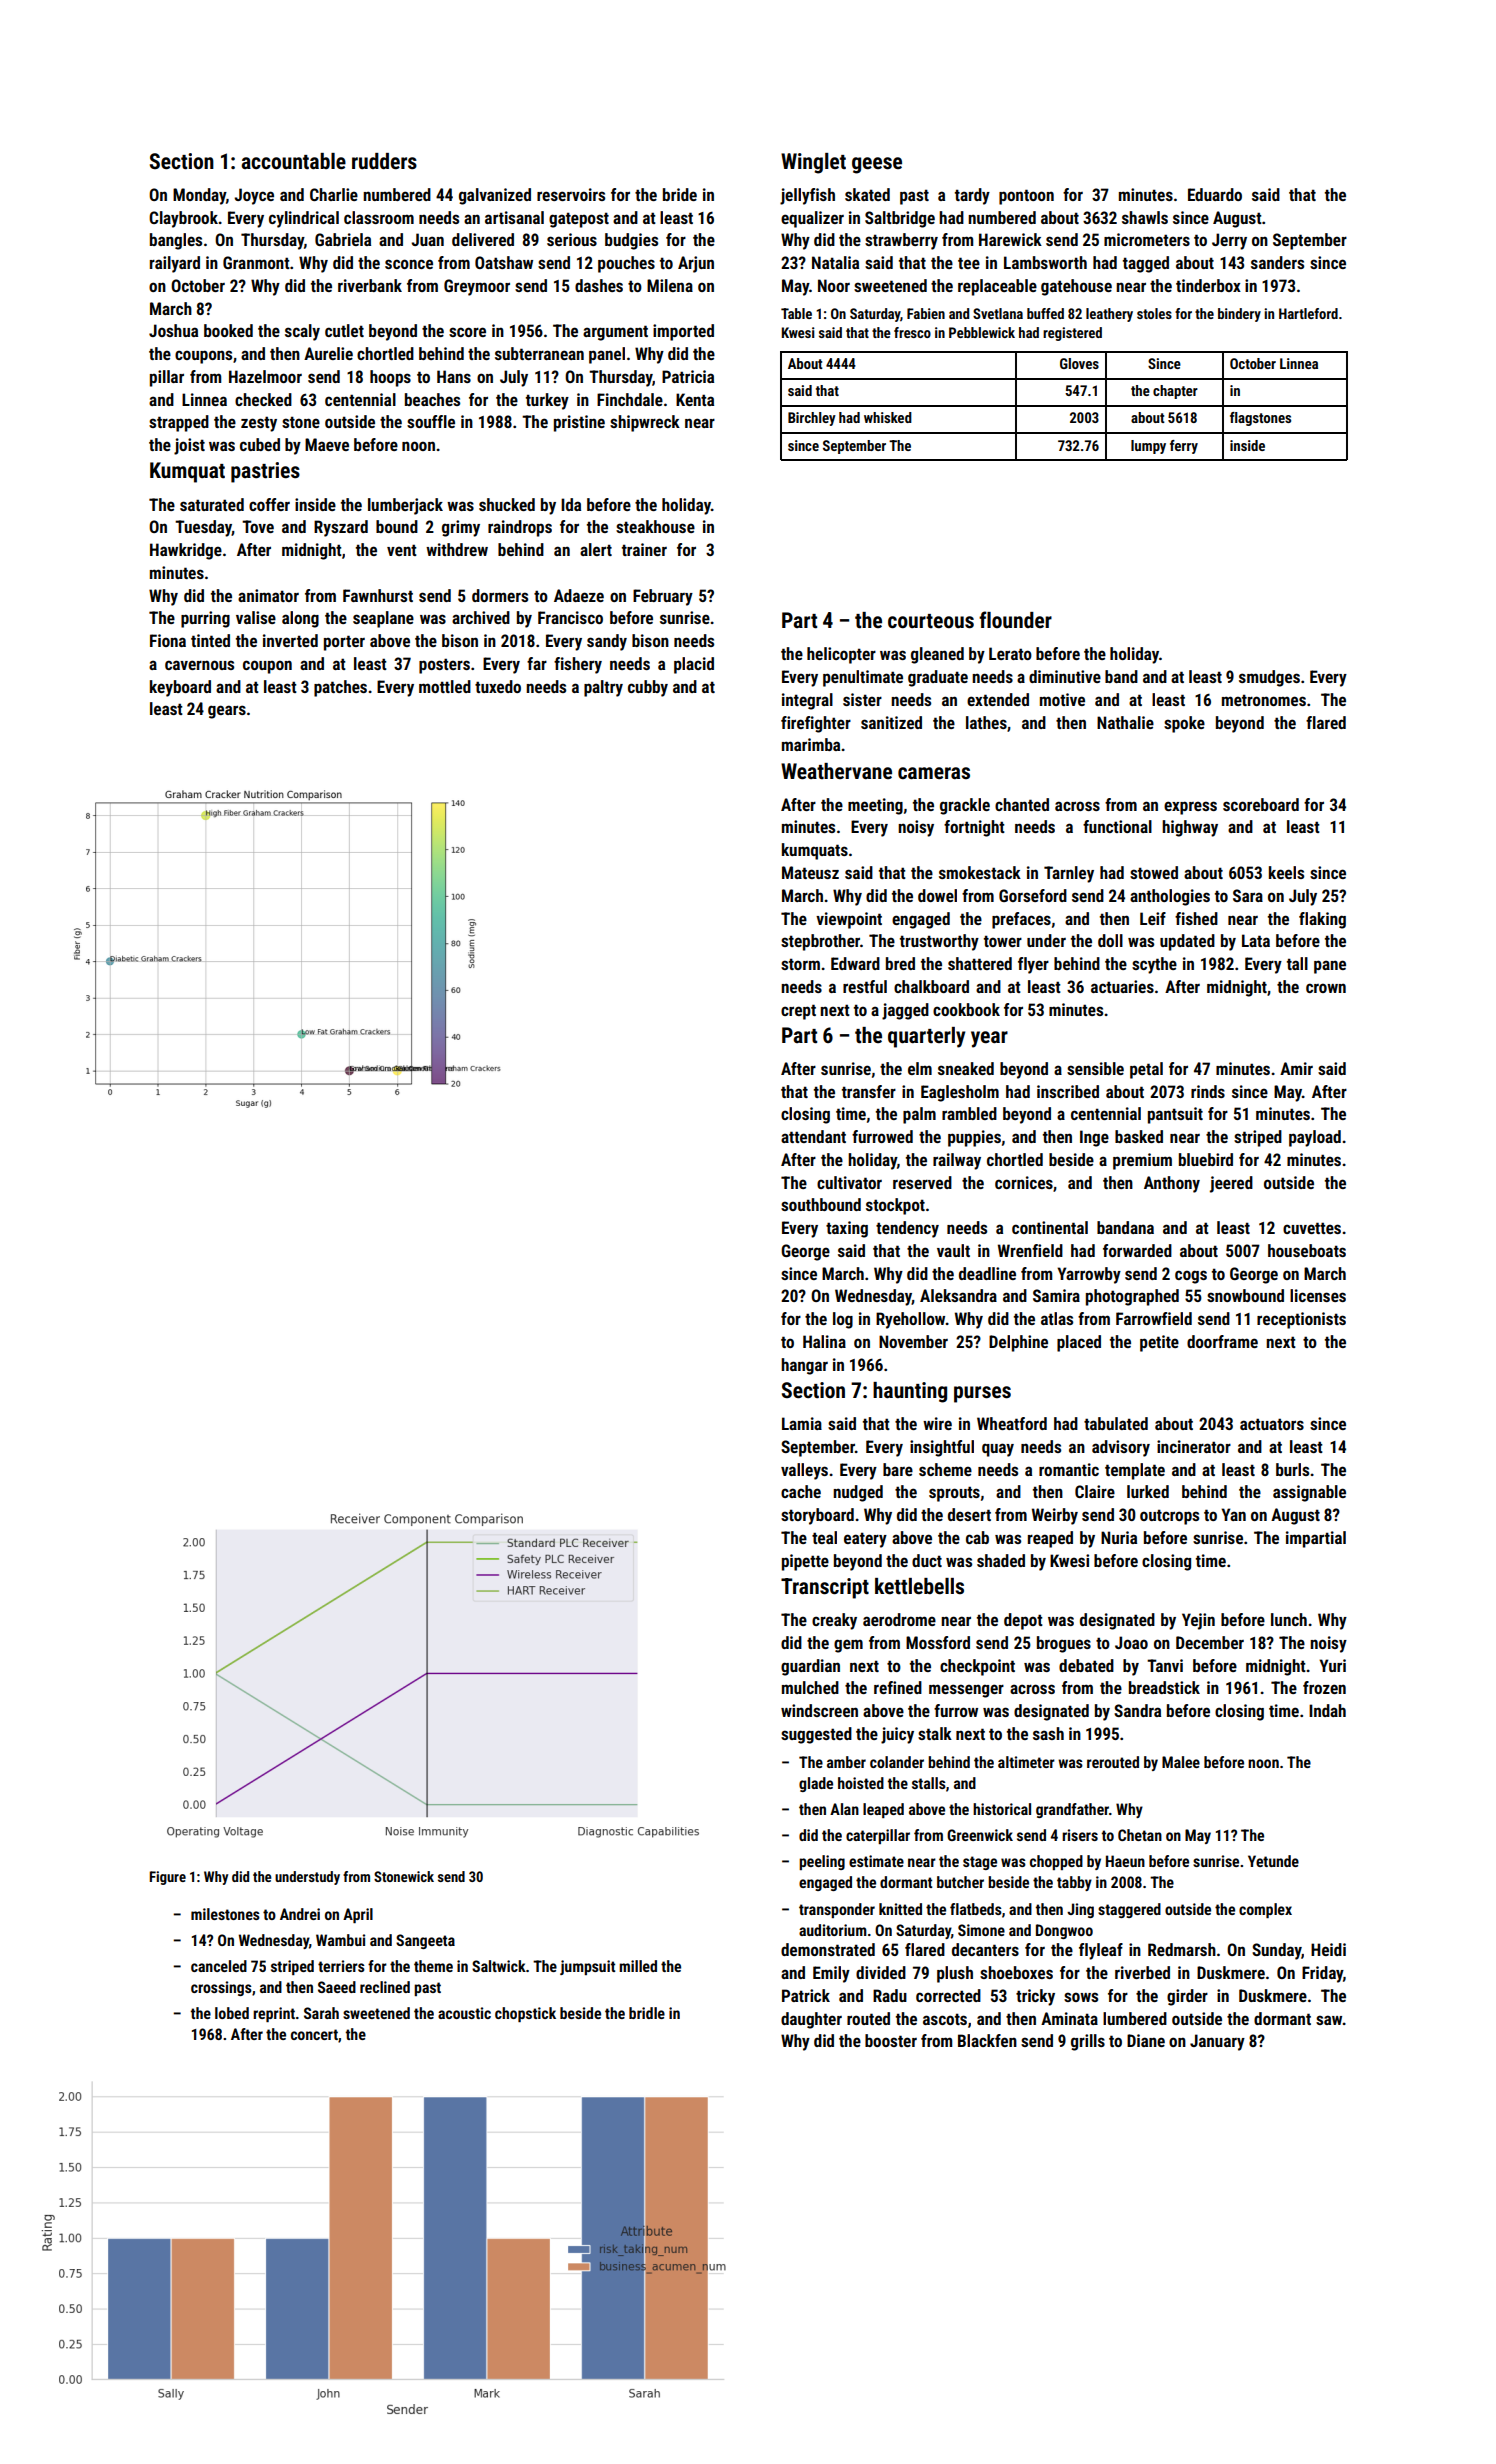 The width and height of the screenshot is (1496, 2464). Describe the element at coordinates (1318, 1295) in the screenshot. I see `licenses` at that location.
